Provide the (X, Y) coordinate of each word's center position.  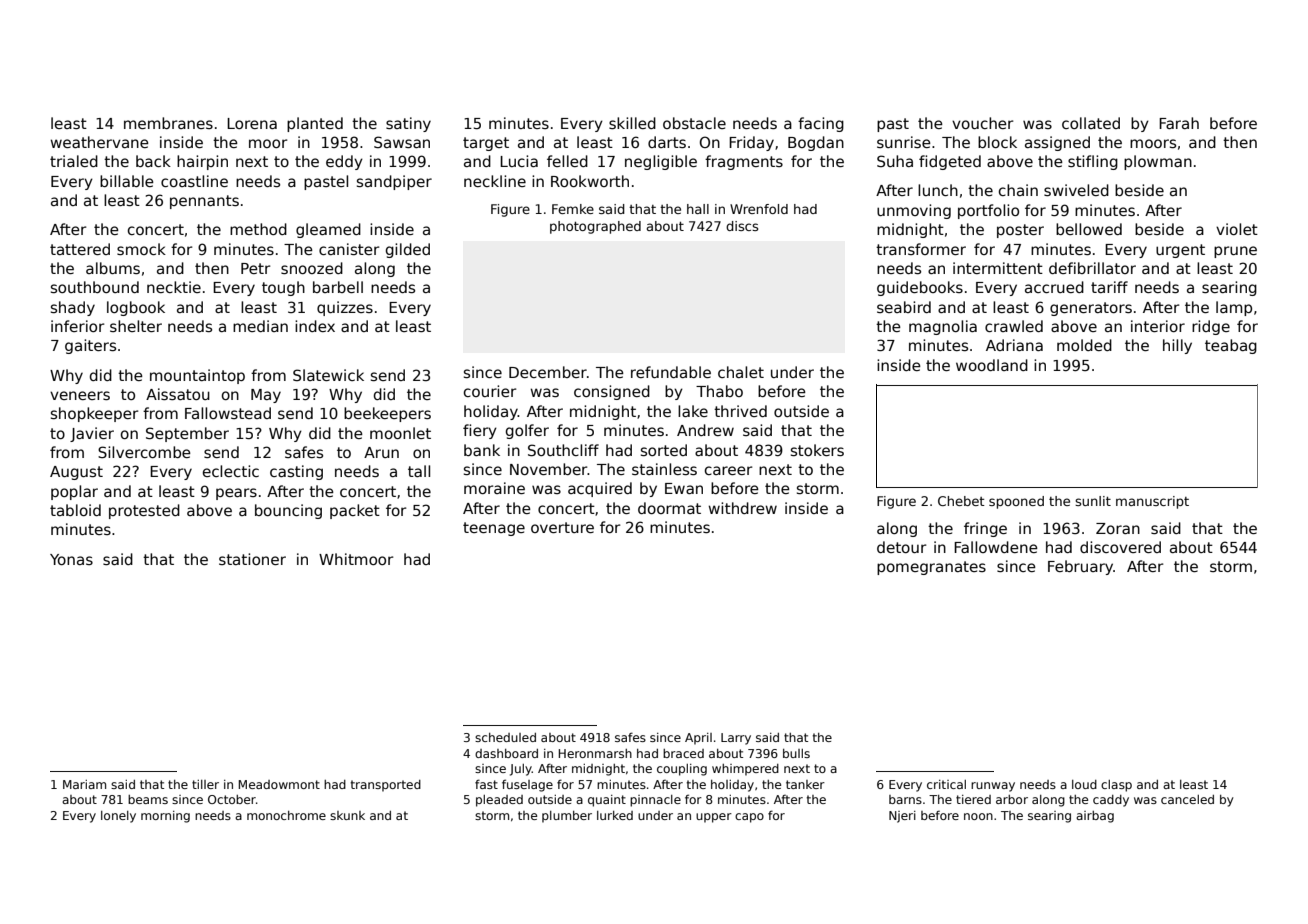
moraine (494, 488)
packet (355, 511)
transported (386, 786)
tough (283, 288)
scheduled (505, 737)
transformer (921, 249)
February (1080, 567)
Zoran (1118, 528)
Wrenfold (759, 209)
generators (1091, 309)
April (698, 739)
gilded (407, 250)
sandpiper (394, 182)
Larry (736, 739)
